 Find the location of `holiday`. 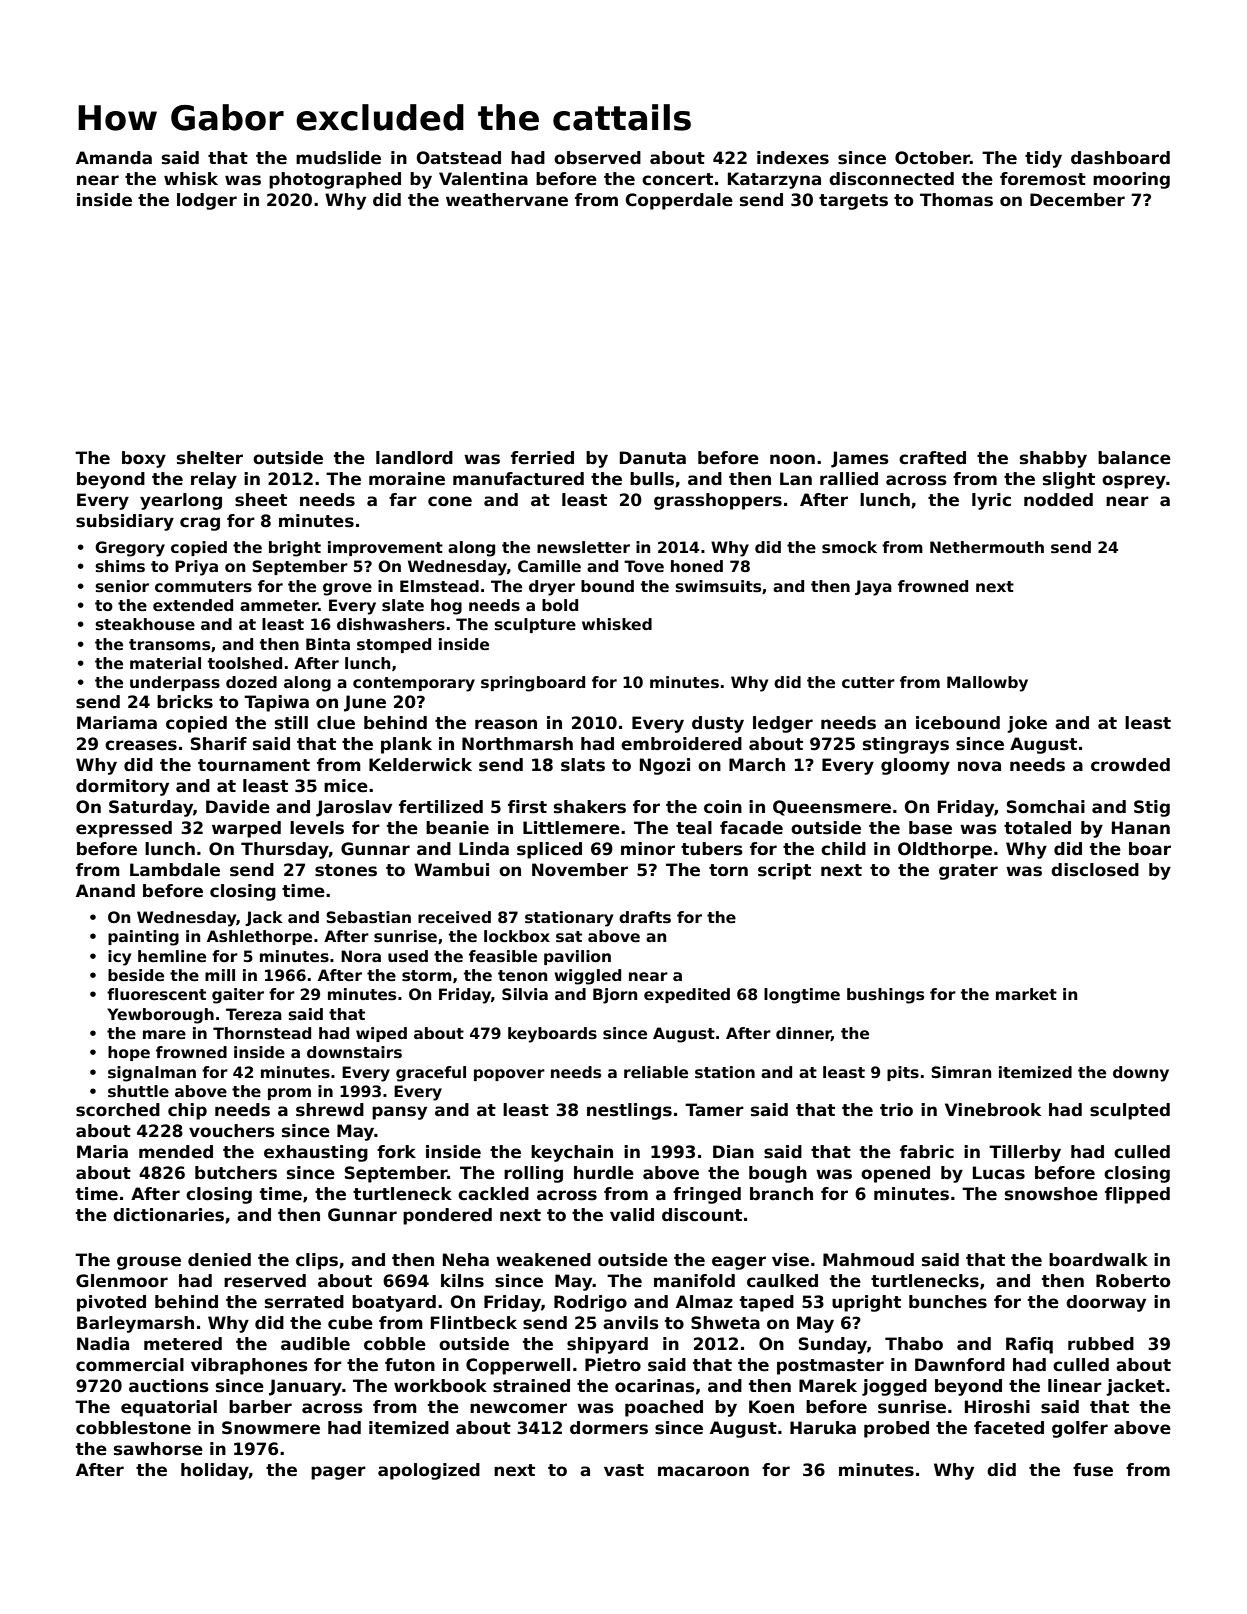

holiday is located at coordinates (215, 1471).
